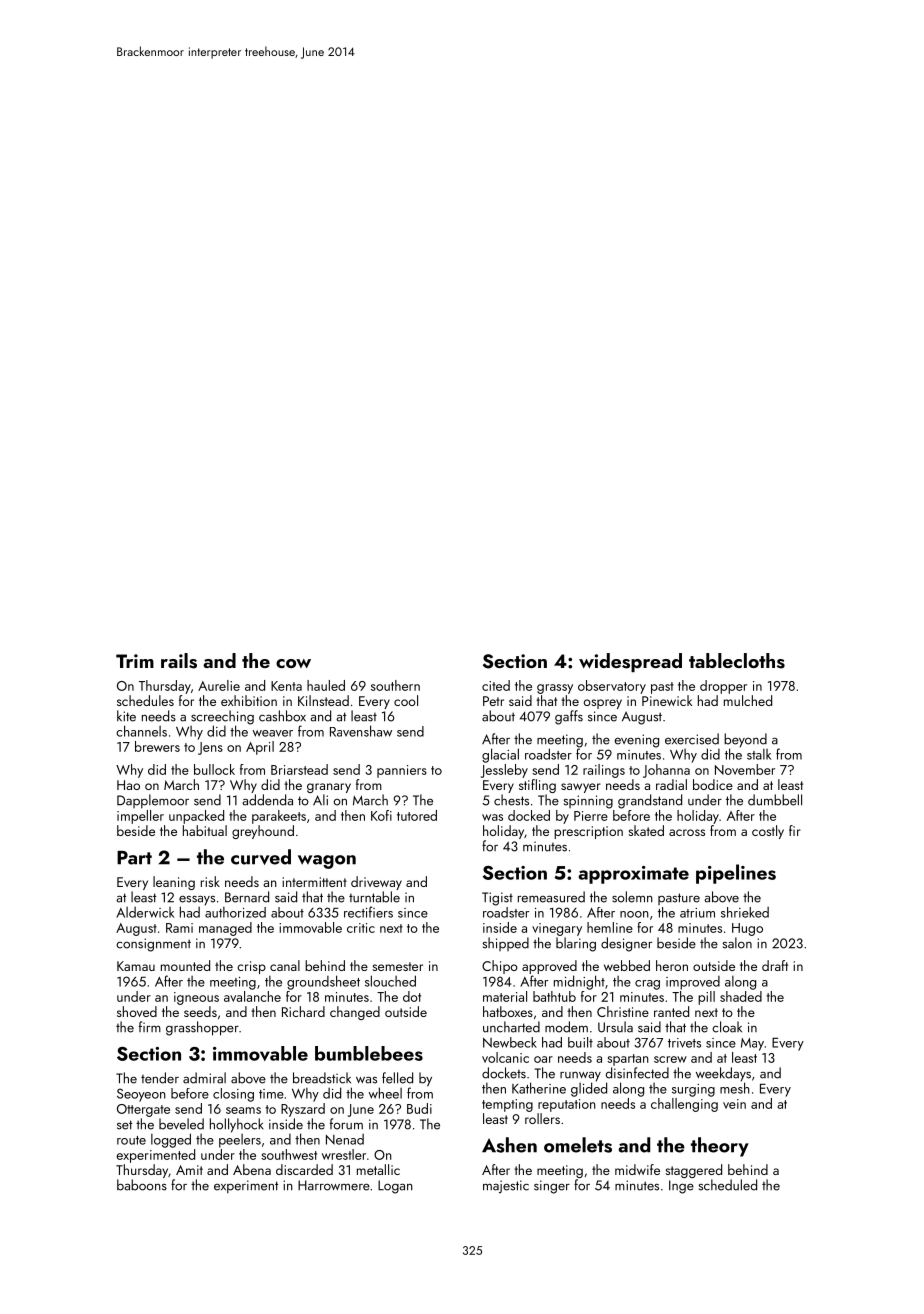 Image resolution: width=924 pixels, height=1314 pixels. I want to click on tempting, so click(507, 1105).
